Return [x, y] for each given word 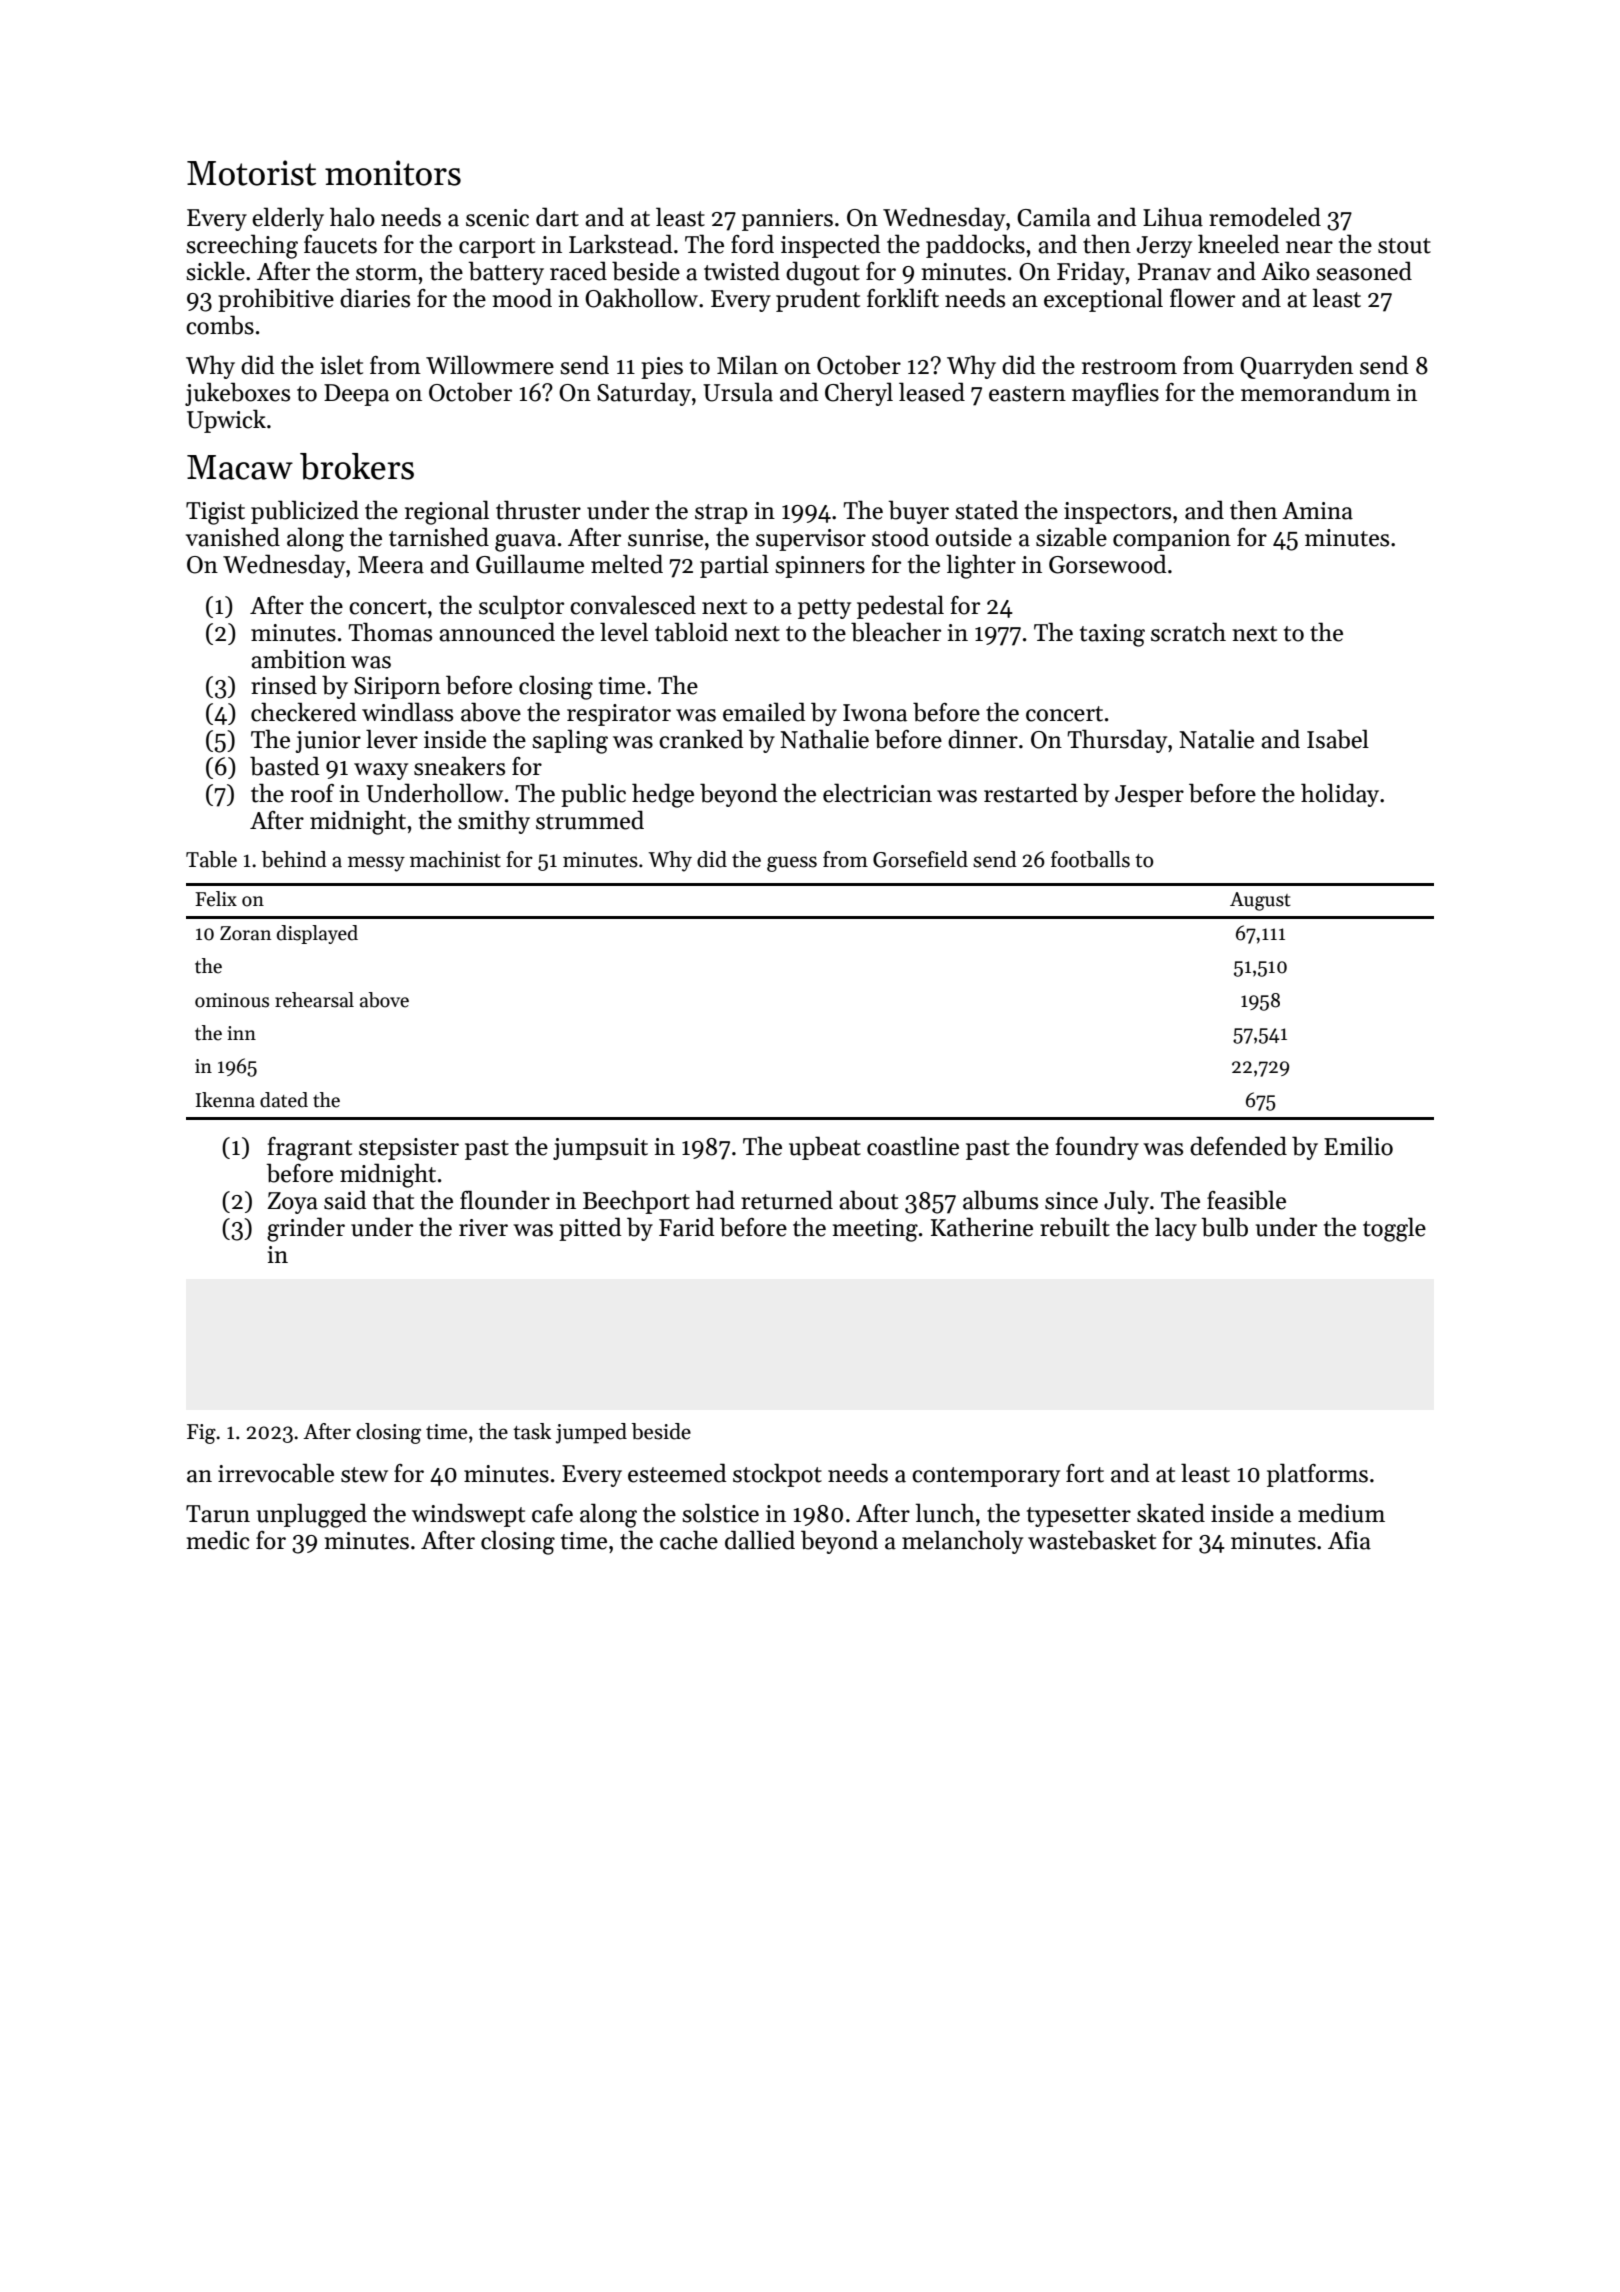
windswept [468, 1515]
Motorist [251, 173]
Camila [1054, 217]
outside [974, 537]
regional [447, 512]
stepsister [409, 1149]
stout [1404, 246]
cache [689, 1540]
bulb [1224, 1227]
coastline [913, 1146]
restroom [1129, 367]
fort [1085, 1473]
